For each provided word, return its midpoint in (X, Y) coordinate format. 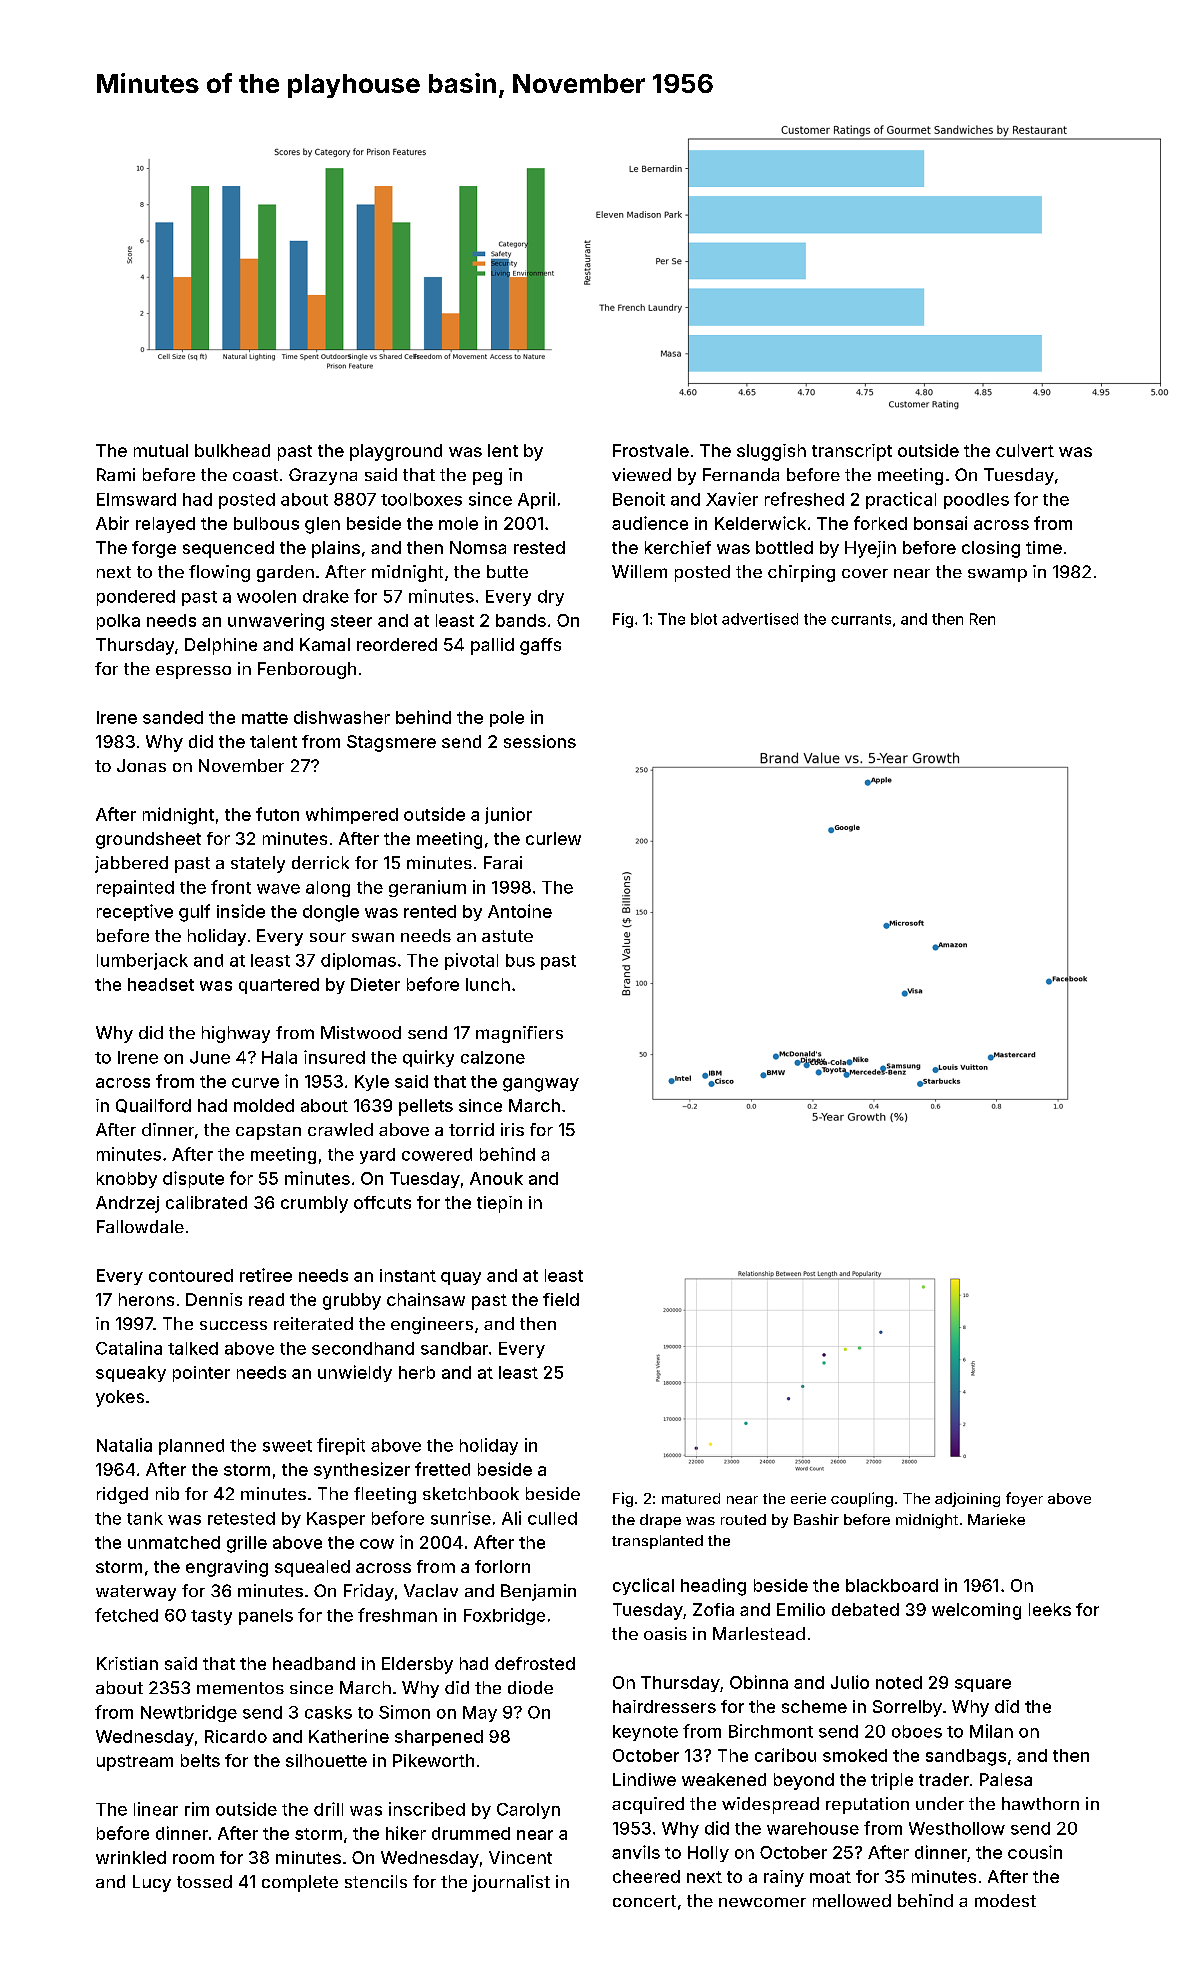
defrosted (535, 1663)
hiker (406, 1833)
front (231, 887)
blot (704, 619)
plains (336, 549)
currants (861, 619)
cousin (1035, 1852)
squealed (312, 1568)
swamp (997, 575)
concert (644, 1901)
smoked (855, 1755)
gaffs (540, 646)
